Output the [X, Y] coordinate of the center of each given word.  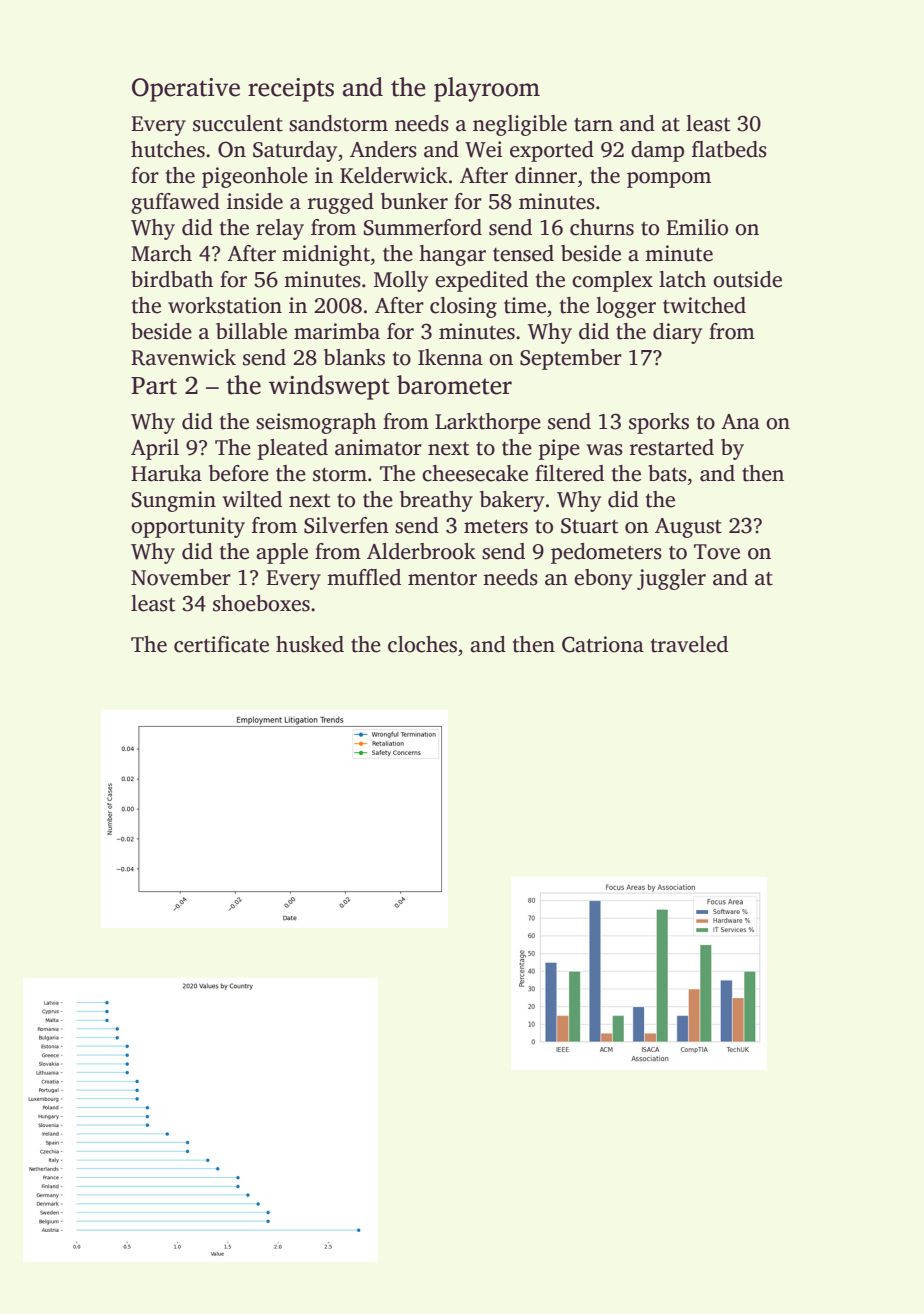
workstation [225, 305]
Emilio [697, 227]
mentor [442, 579]
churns [602, 227]
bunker [414, 201]
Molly [401, 281]
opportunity [188, 527]
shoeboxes [261, 603]
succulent [238, 123]
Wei [484, 149]
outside [747, 279]
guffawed [175, 203]
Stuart [589, 526]
